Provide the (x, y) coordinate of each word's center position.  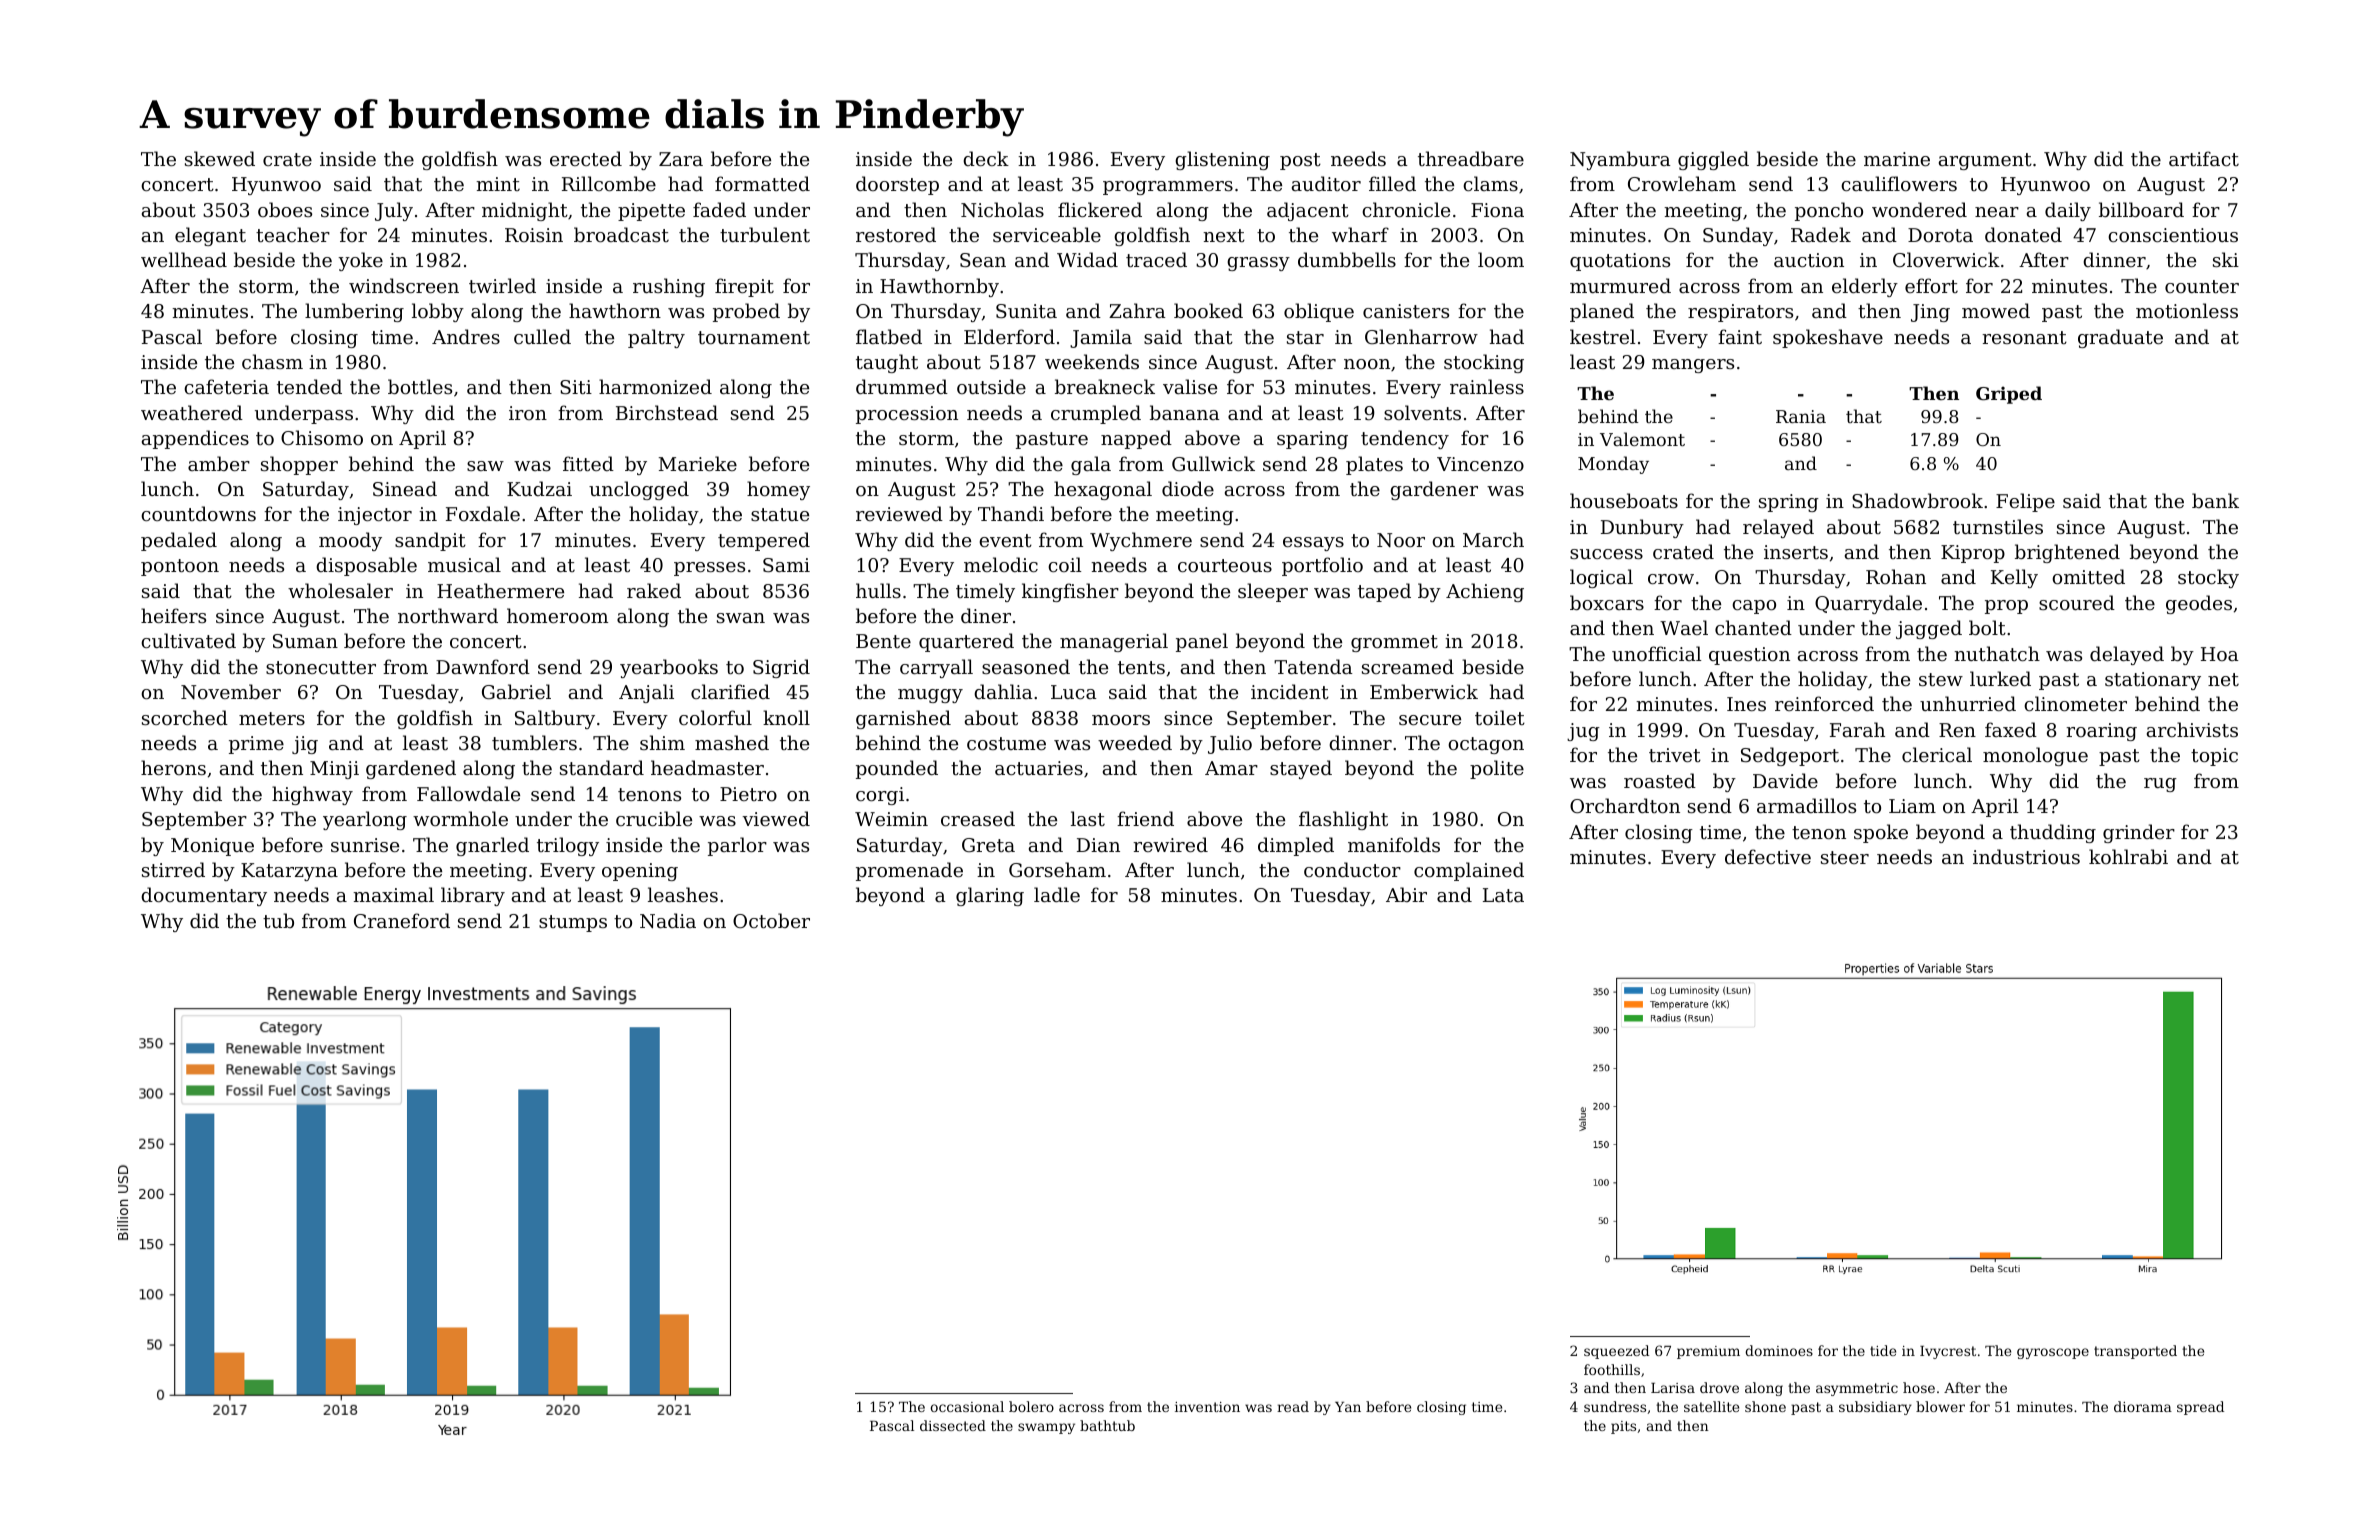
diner (986, 615)
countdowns (198, 513)
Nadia (668, 921)
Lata (1503, 895)
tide (1883, 1350)
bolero (1031, 1406)
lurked (2000, 678)
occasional (967, 1406)
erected (586, 158)
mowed (1996, 310)
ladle (1057, 894)
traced (1156, 259)
